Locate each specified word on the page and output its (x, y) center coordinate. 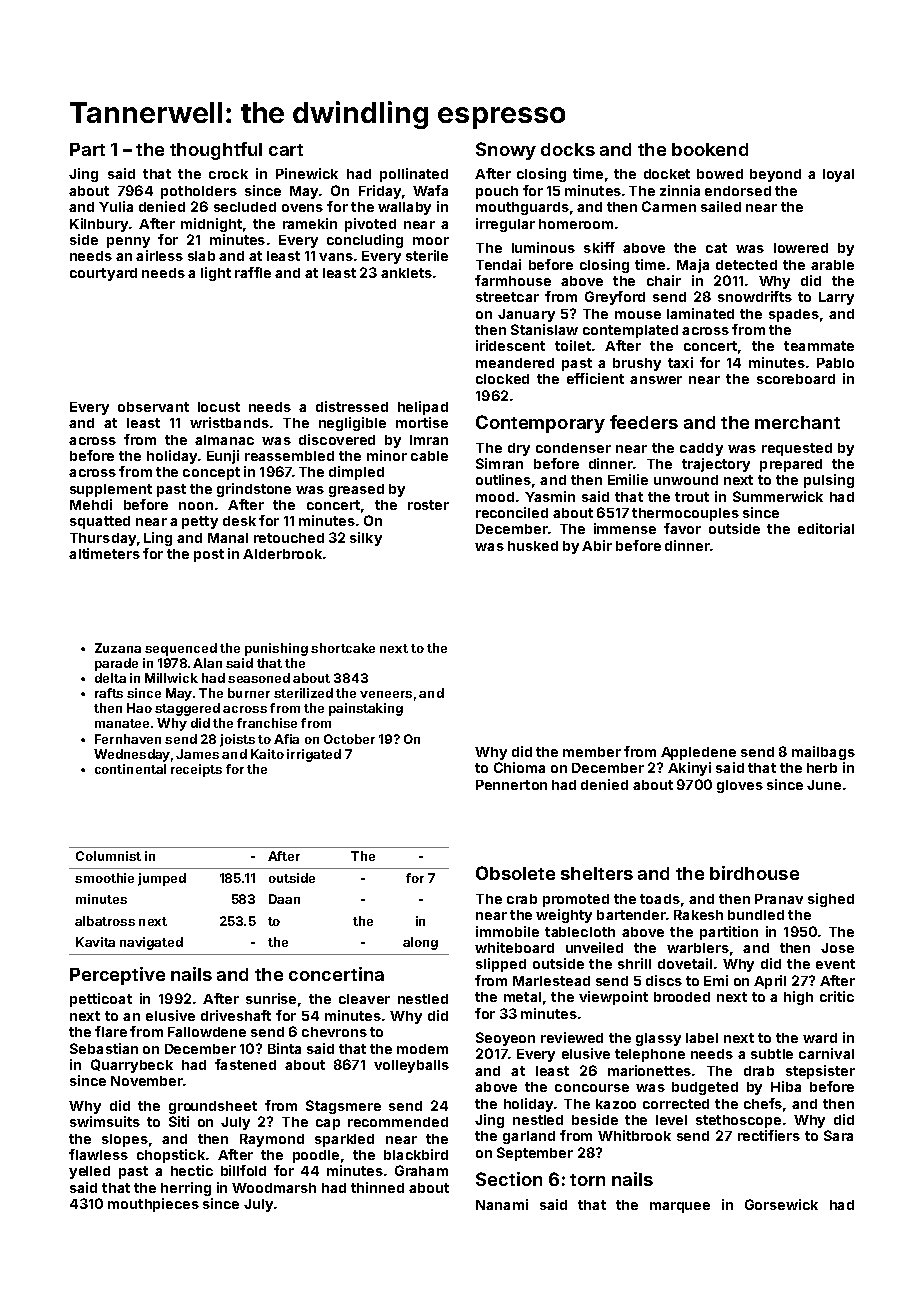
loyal (838, 175)
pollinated (414, 175)
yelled (89, 1172)
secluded (245, 207)
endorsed (738, 191)
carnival (826, 1053)
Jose (837, 948)
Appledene (698, 753)
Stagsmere (343, 1107)
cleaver (364, 999)
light (216, 274)
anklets (406, 273)
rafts (109, 693)
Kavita (95, 942)
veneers (386, 694)
